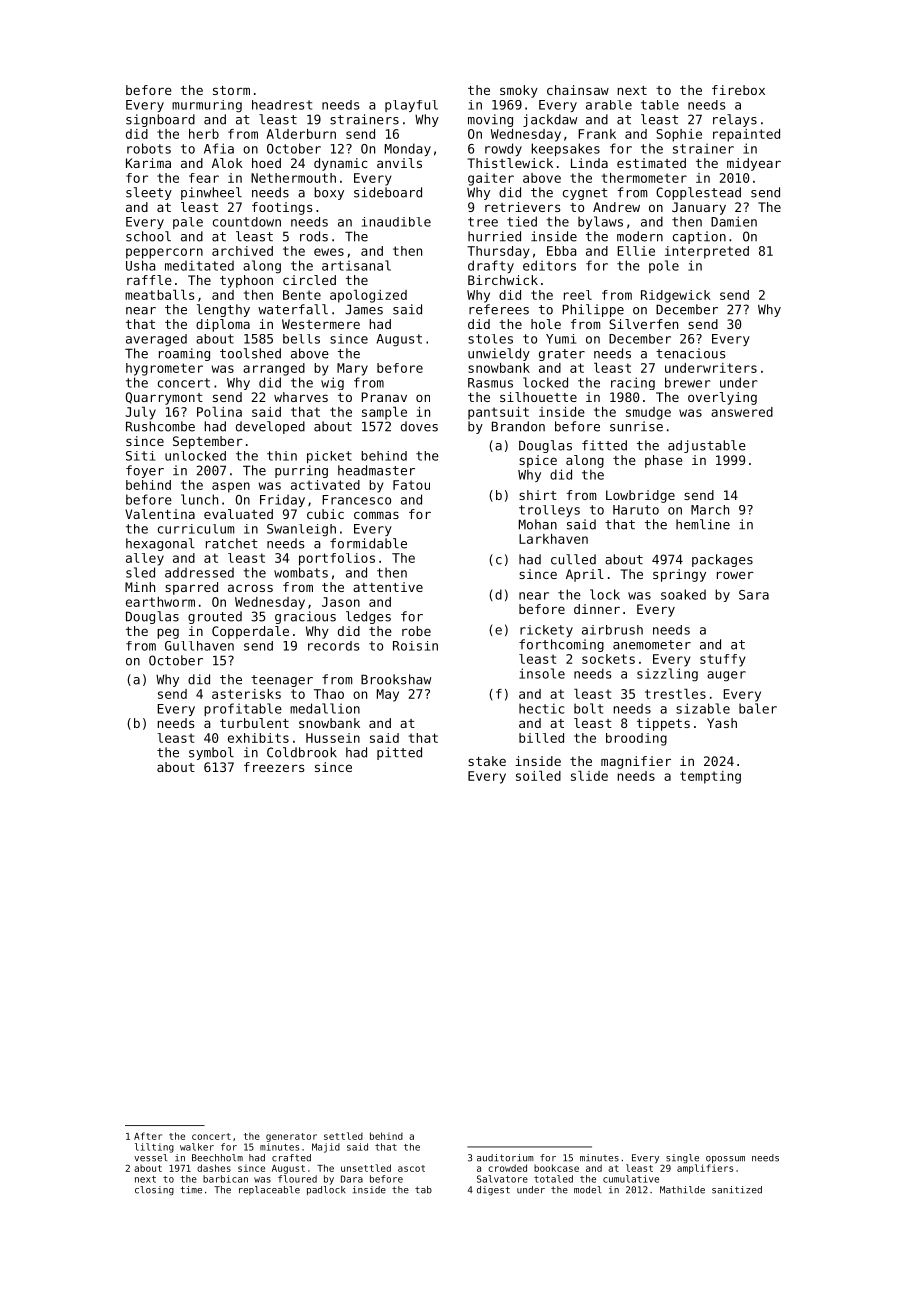  What do you see at coordinates (652, 645) in the screenshot?
I see `anemometer` at bounding box center [652, 645].
